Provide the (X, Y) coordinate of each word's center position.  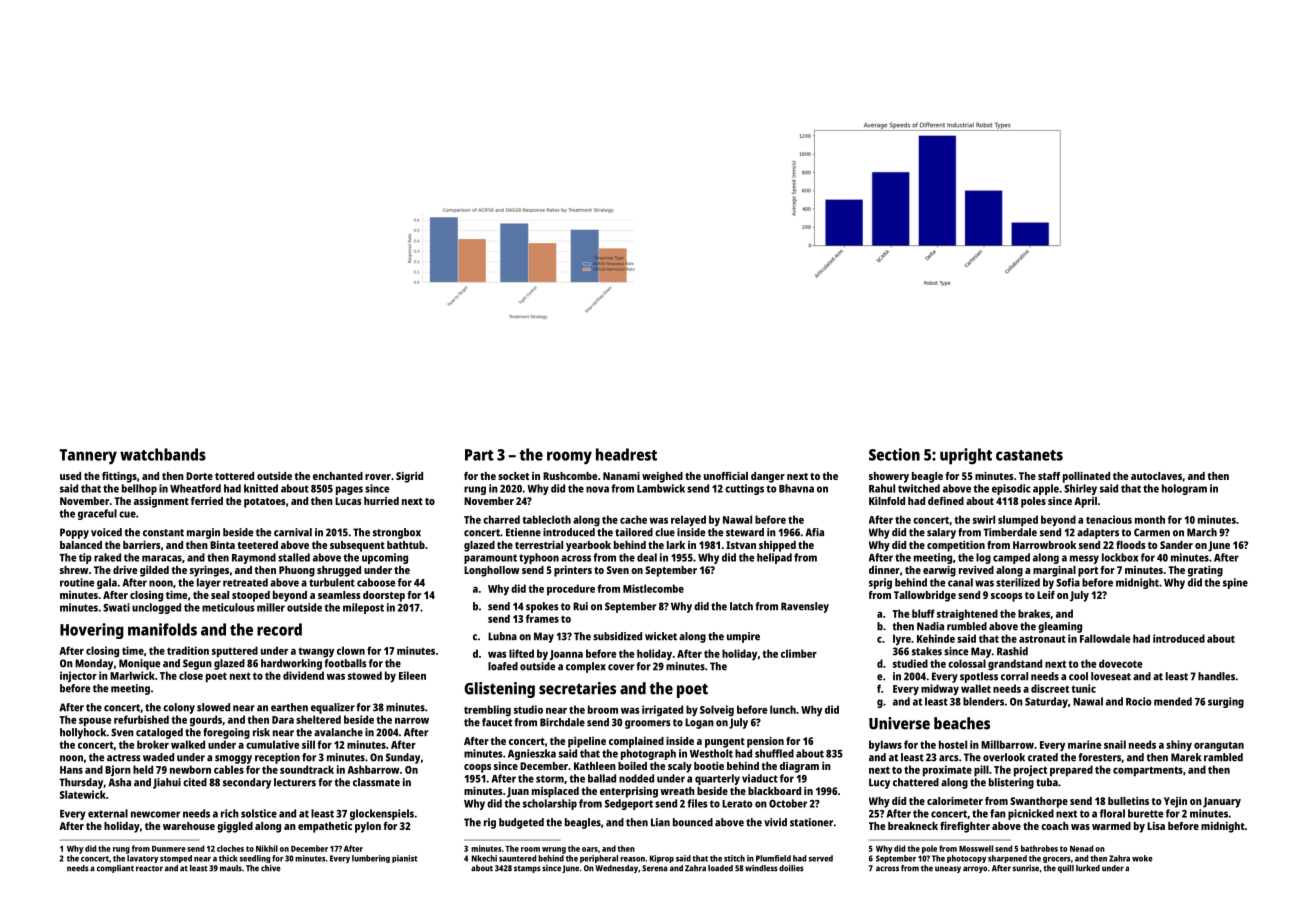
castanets (1029, 455)
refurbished (141, 719)
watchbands (163, 454)
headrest (626, 454)
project (1030, 771)
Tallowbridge (925, 596)
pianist (404, 859)
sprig (880, 583)
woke (1142, 858)
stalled (294, 557)
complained (636, 742)
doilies (791, 868)
